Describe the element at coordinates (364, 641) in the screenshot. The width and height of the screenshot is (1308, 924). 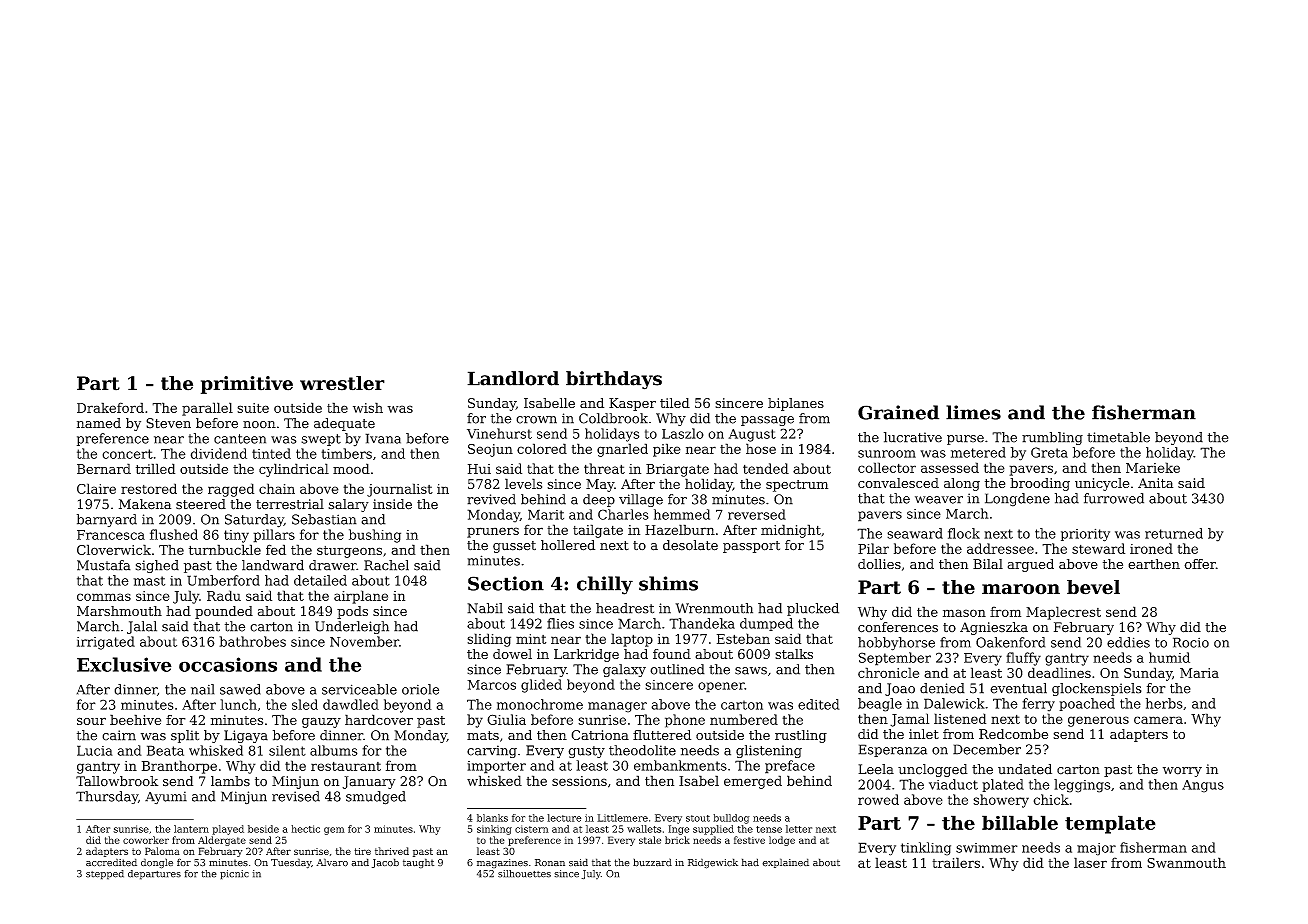
I see `November` at that location.
